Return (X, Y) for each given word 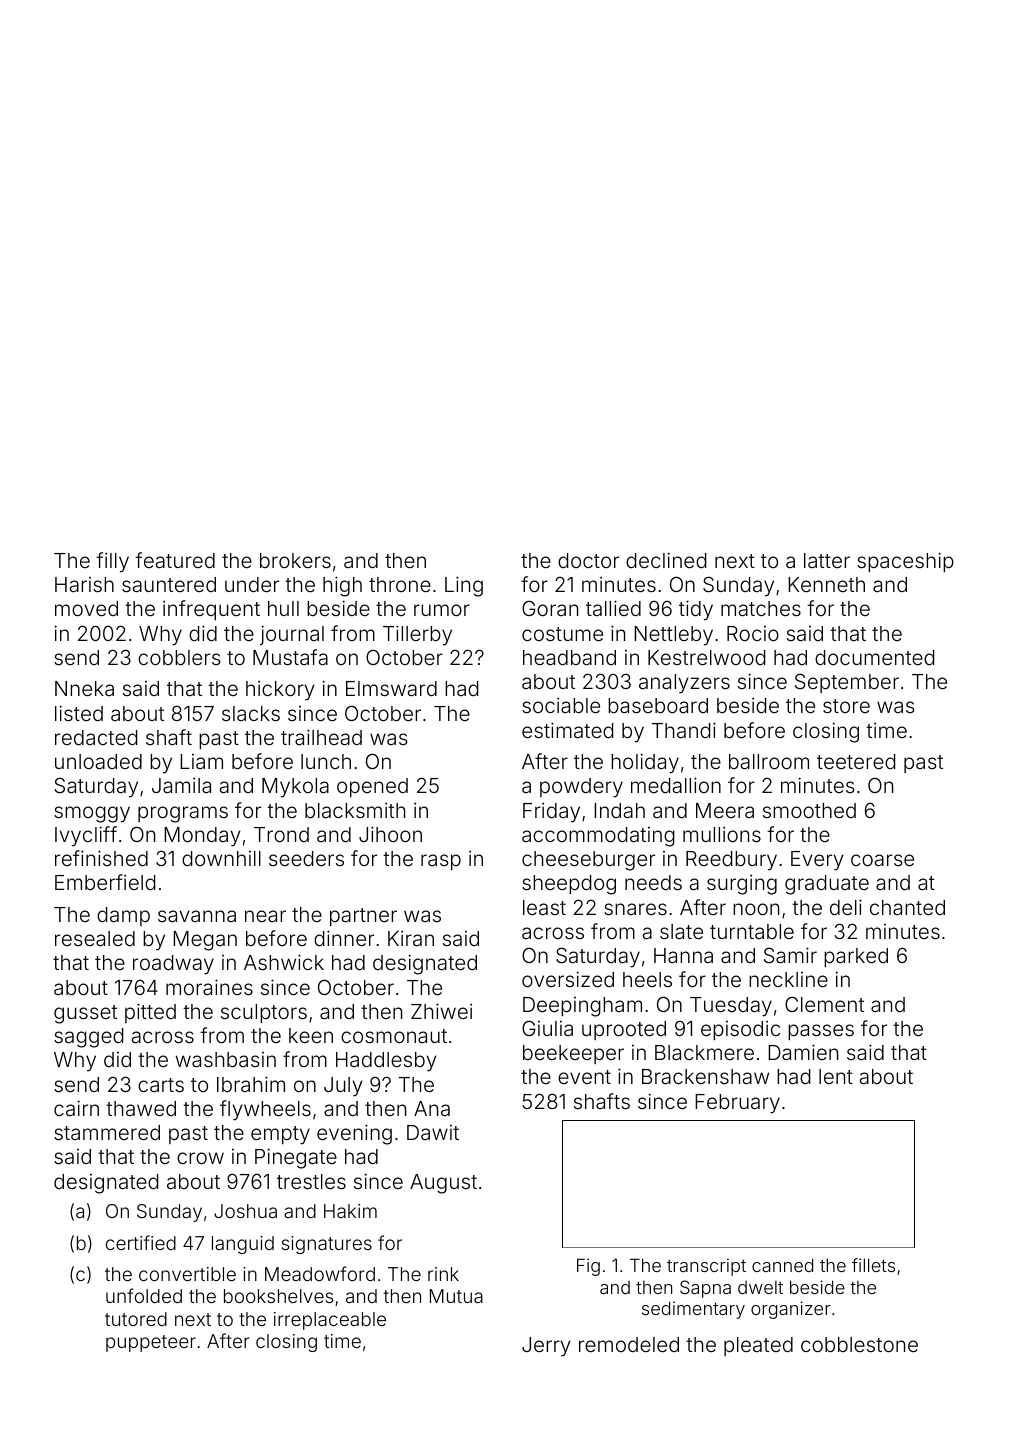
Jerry (546, 1347)
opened (372, 787)
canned (782, 1265)
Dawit (433, 1132)
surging (742, 885)
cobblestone (859, 1344)
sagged (88, 1038)
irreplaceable (330, 1321)
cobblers (179, 657)
